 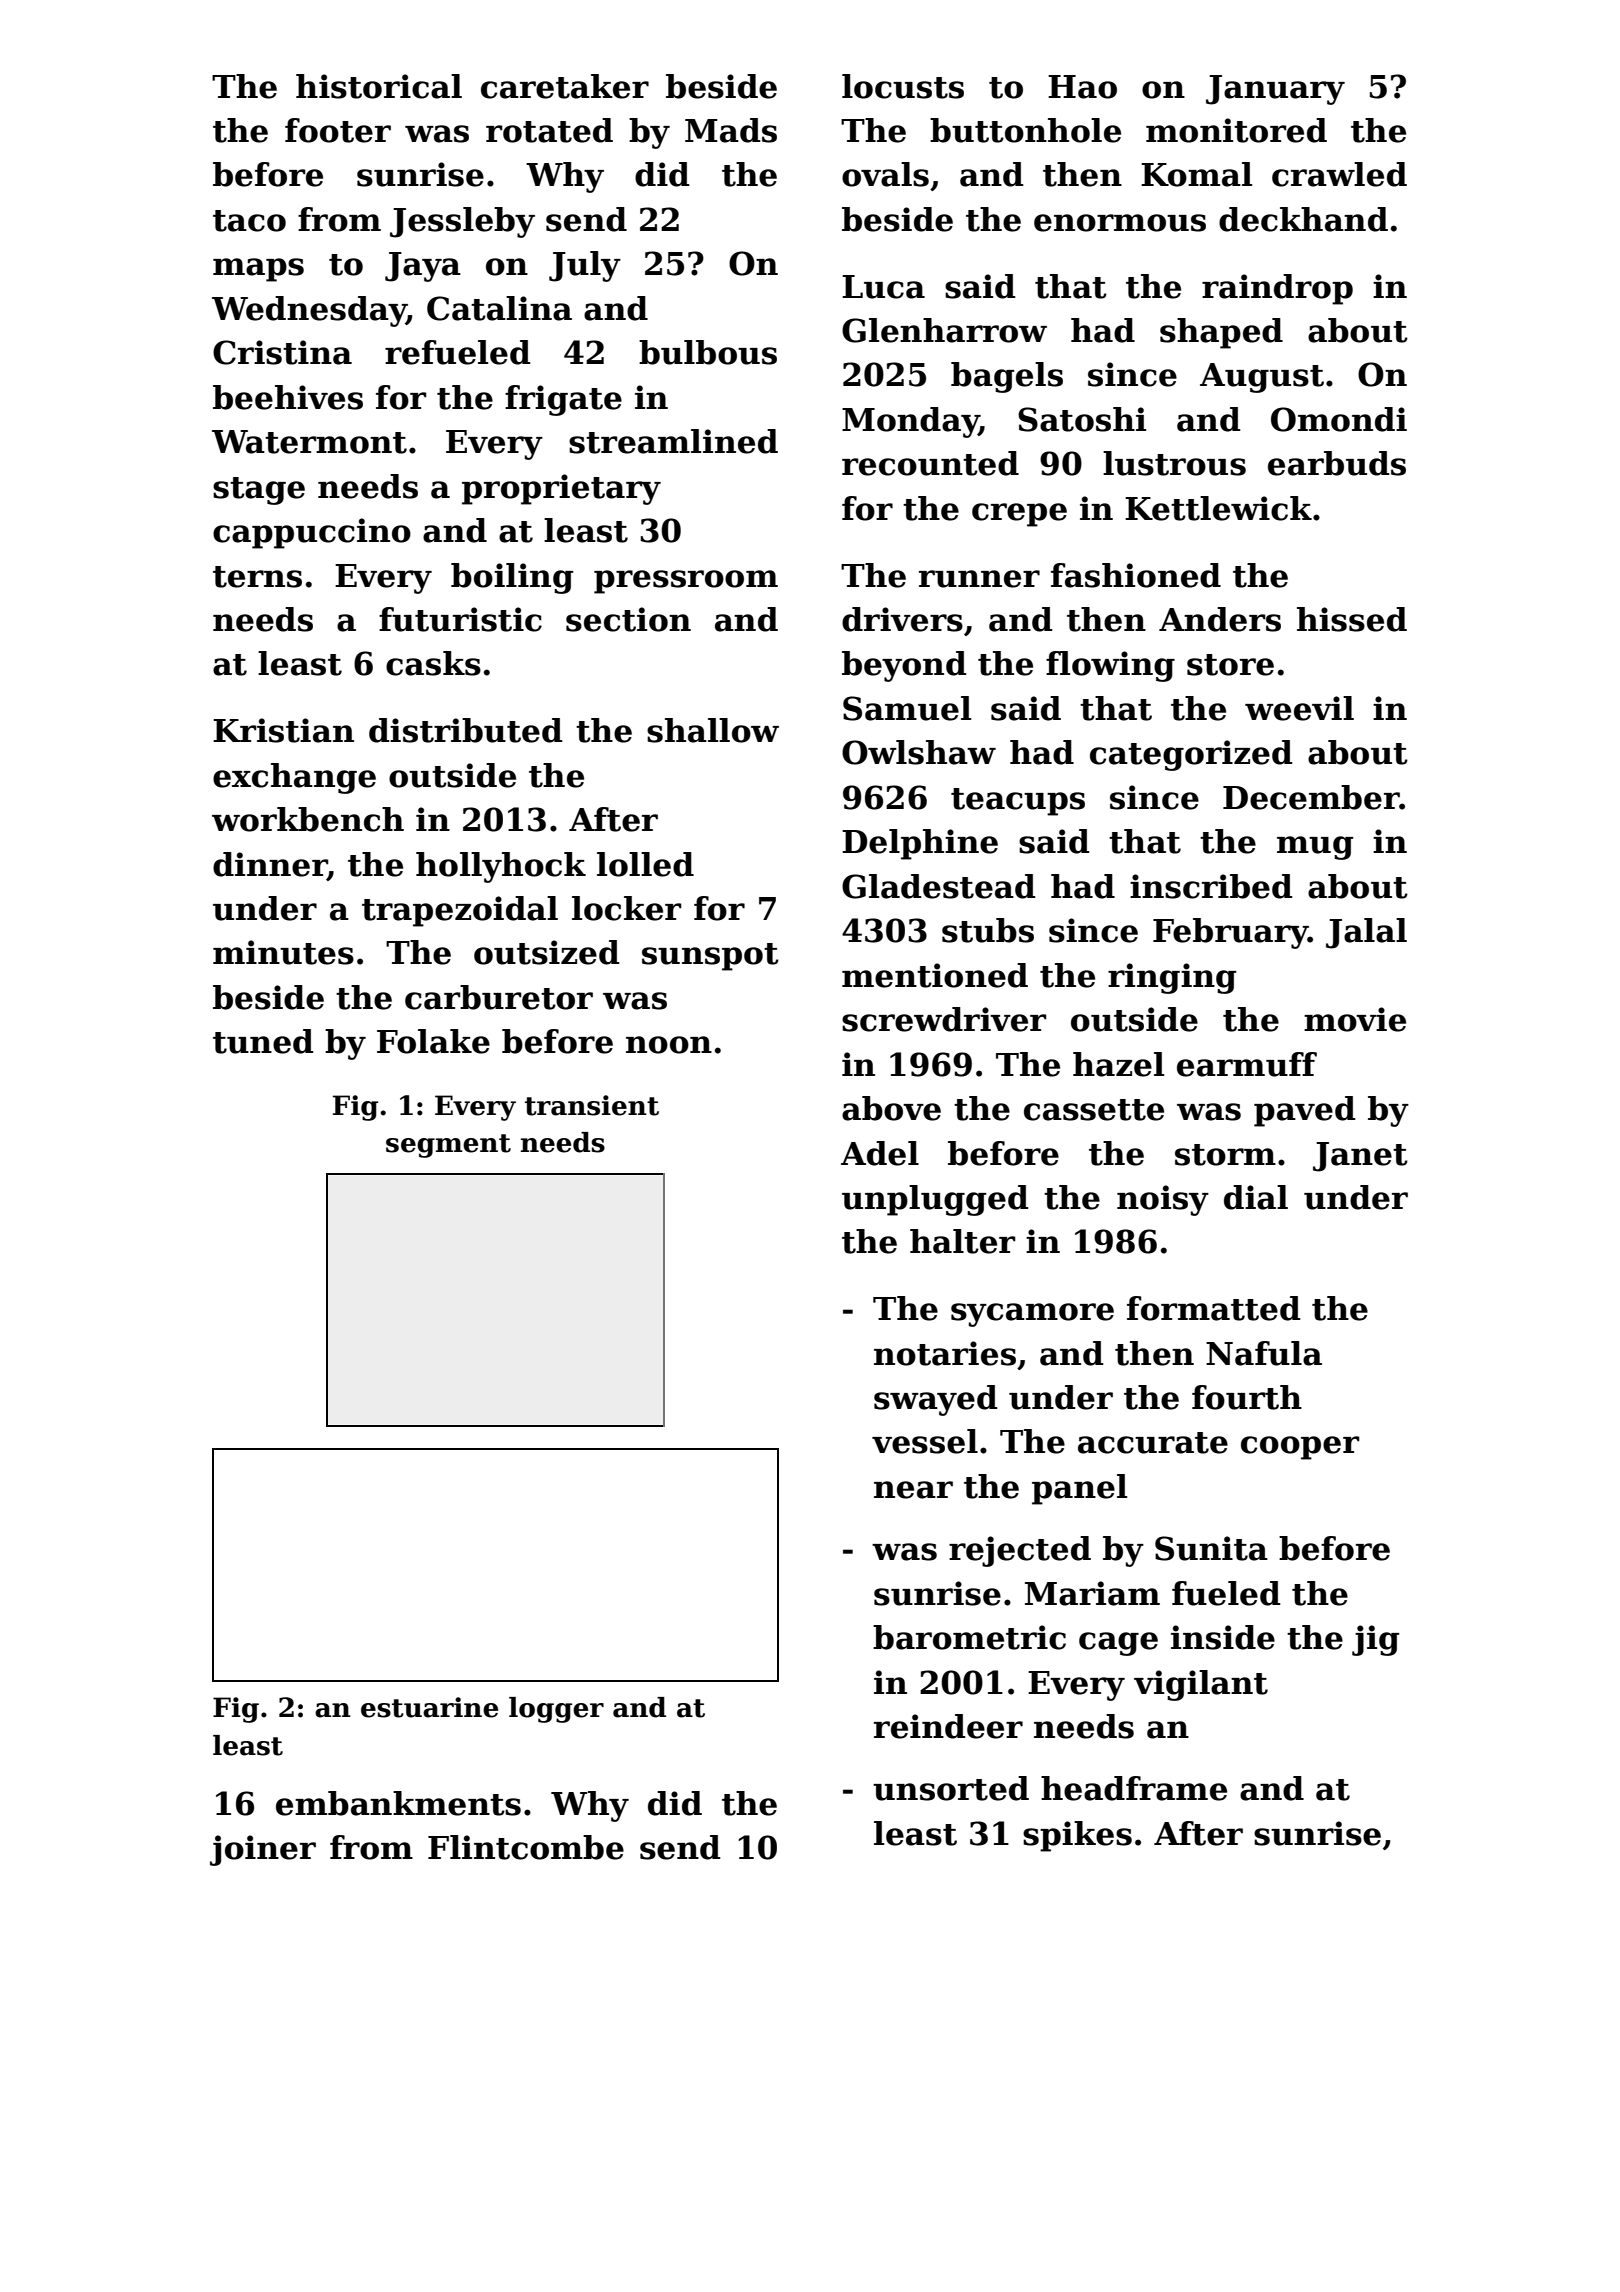 What do you see at coordinates (282, 352) in the image?
I see `Cristina` at bounding box center [282, 352].
